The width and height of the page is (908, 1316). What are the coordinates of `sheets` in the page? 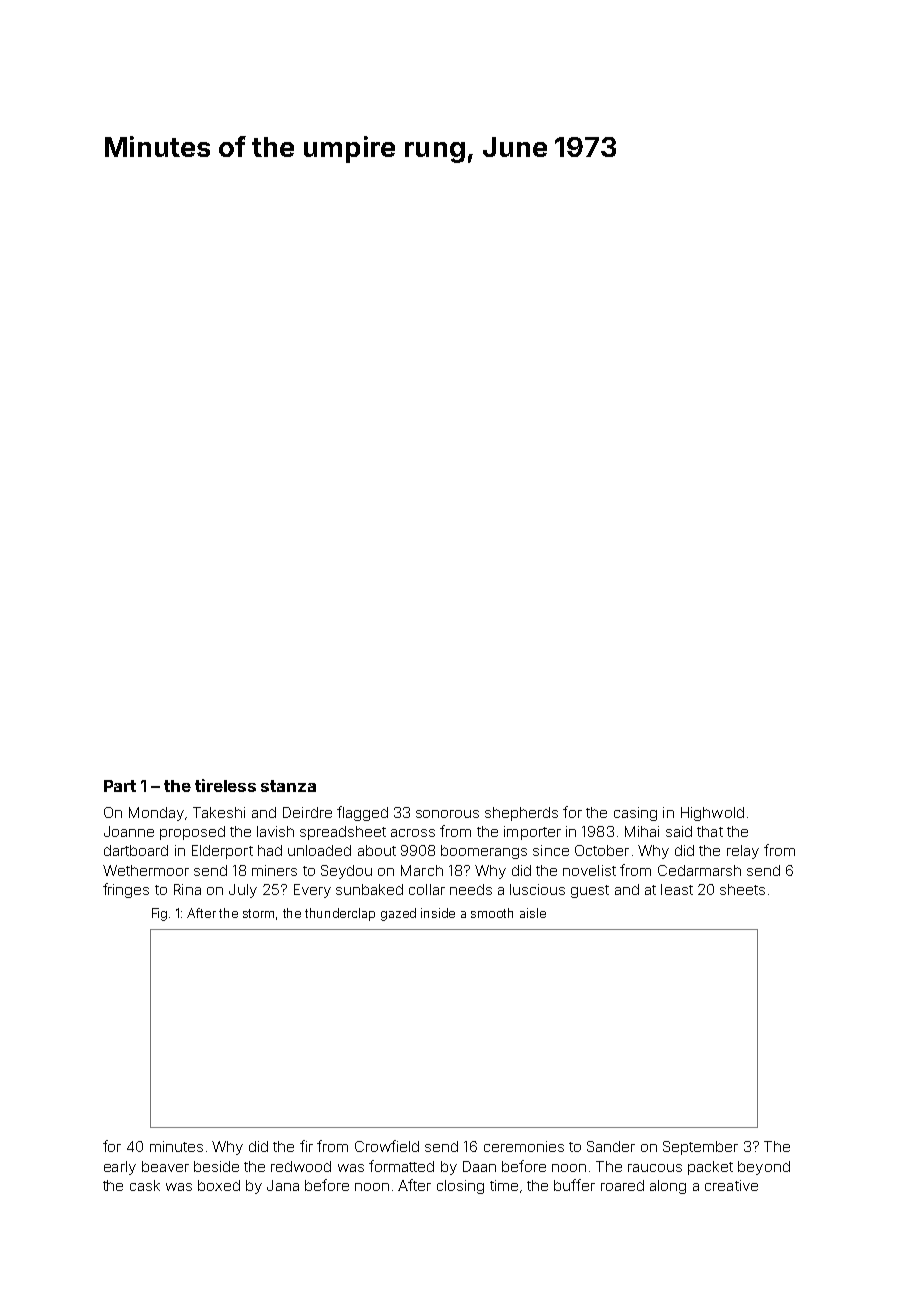 It's located at (742, 889).
